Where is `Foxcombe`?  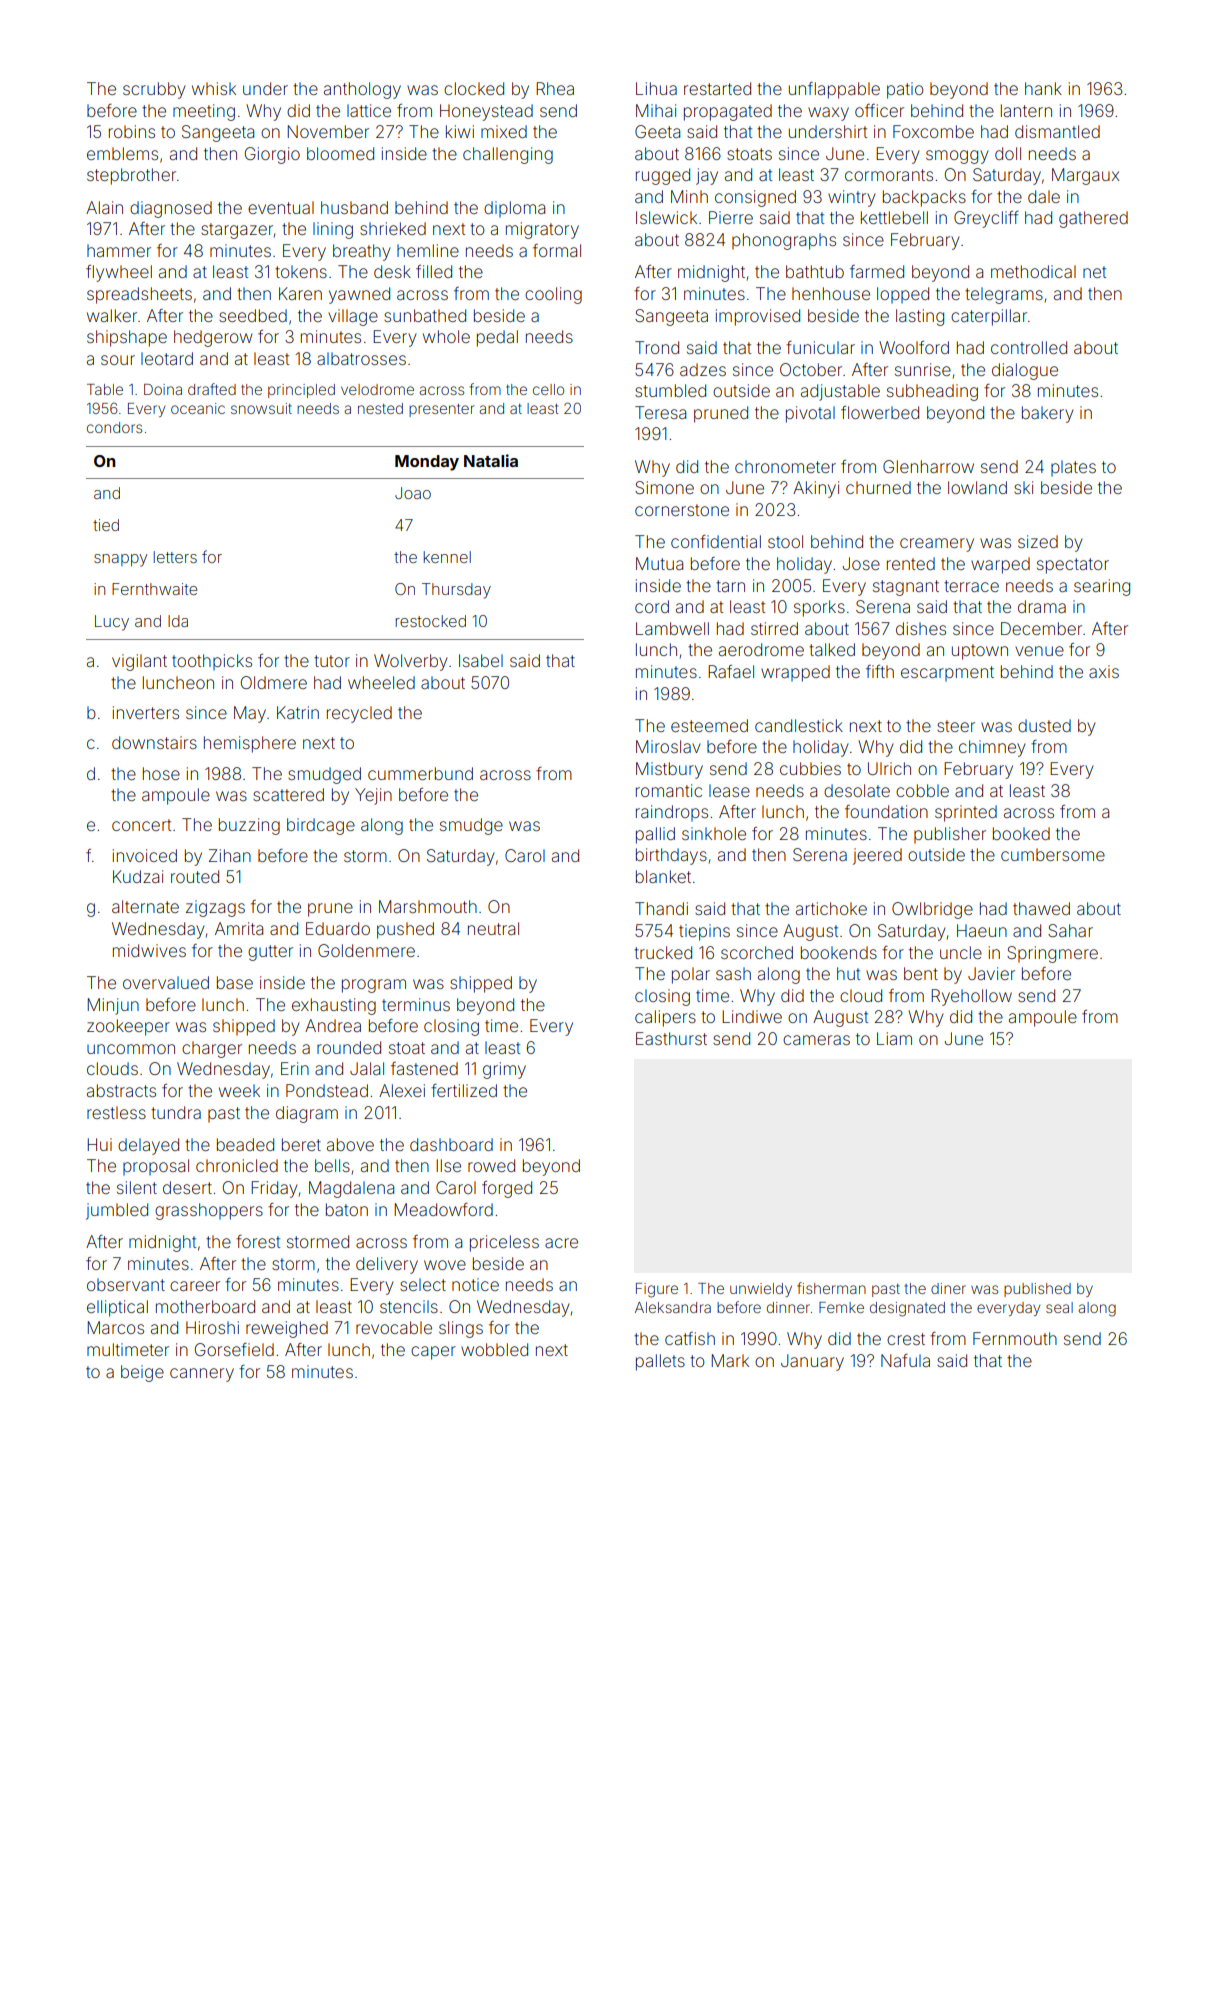 Foxcombe is located at coordinates (933, 131).
